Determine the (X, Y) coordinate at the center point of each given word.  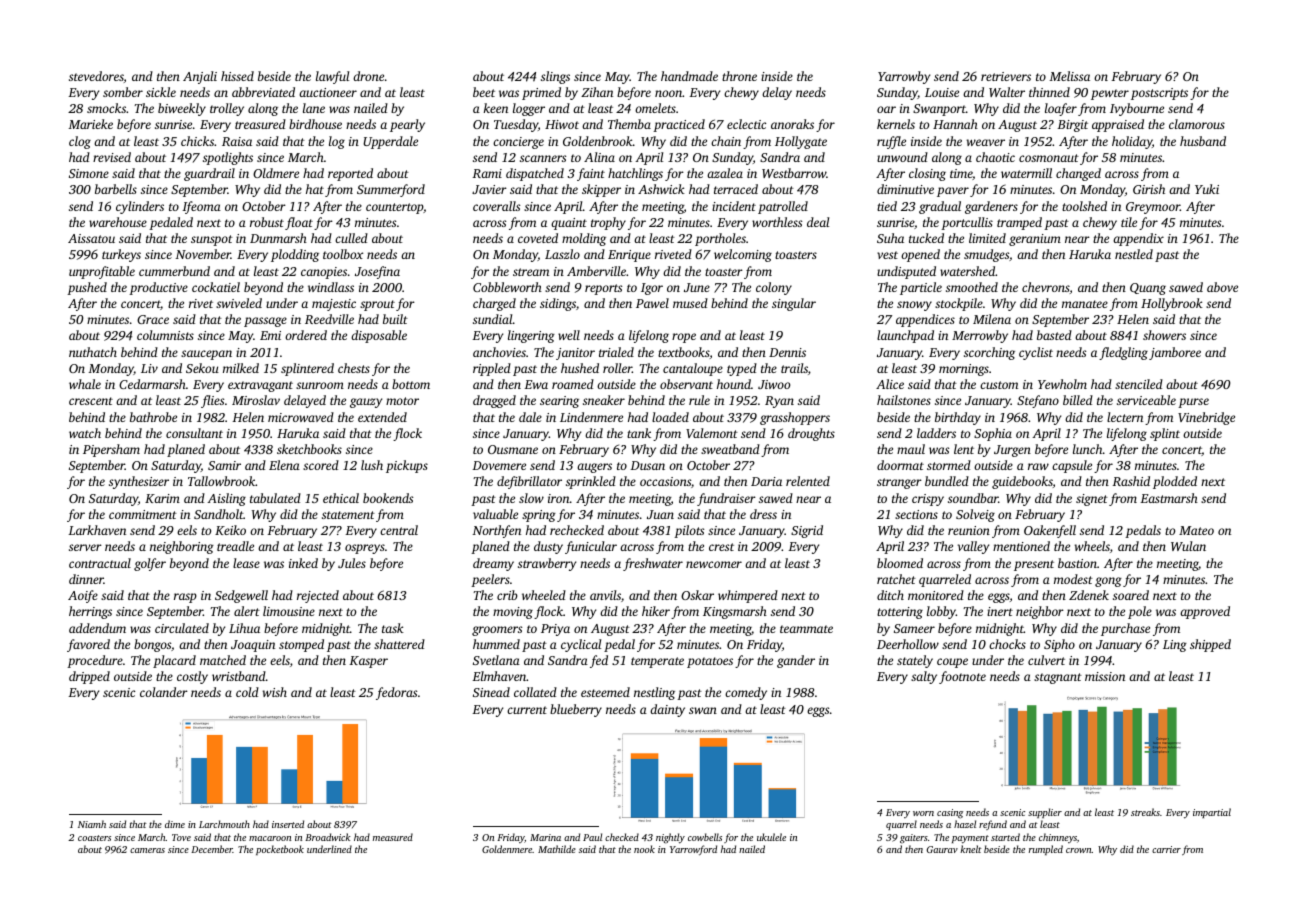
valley (973, 547)
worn (923, 813)
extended (382, 417)
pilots (689, 531)
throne (739, 76)
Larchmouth (224, 824)
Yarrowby (904, 77)
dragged (494, 401)
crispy (928, 500)
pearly (407, 125)
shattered (399, 644)
